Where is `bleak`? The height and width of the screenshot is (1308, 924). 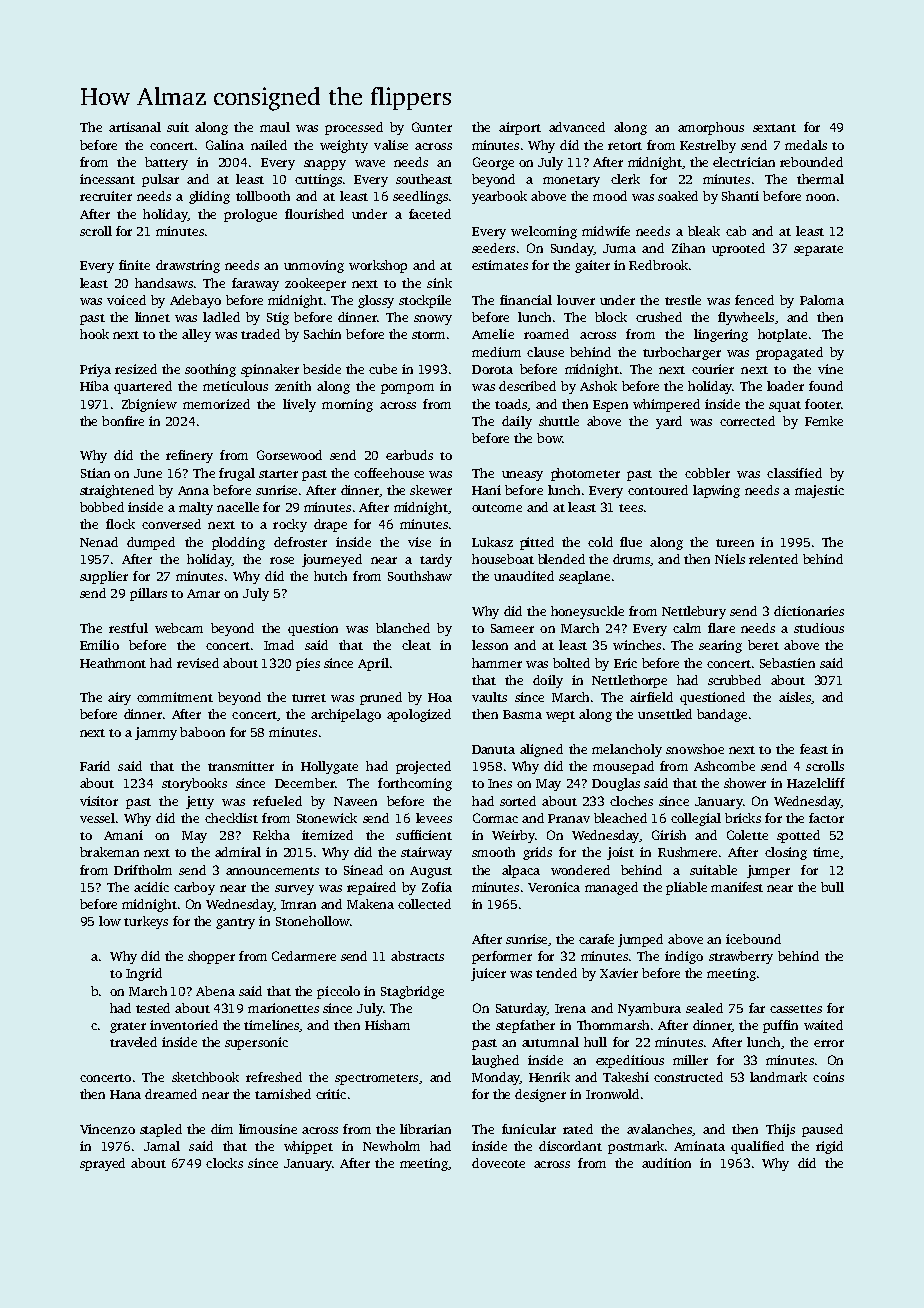
bleak is located at coordinates (704, 231).
